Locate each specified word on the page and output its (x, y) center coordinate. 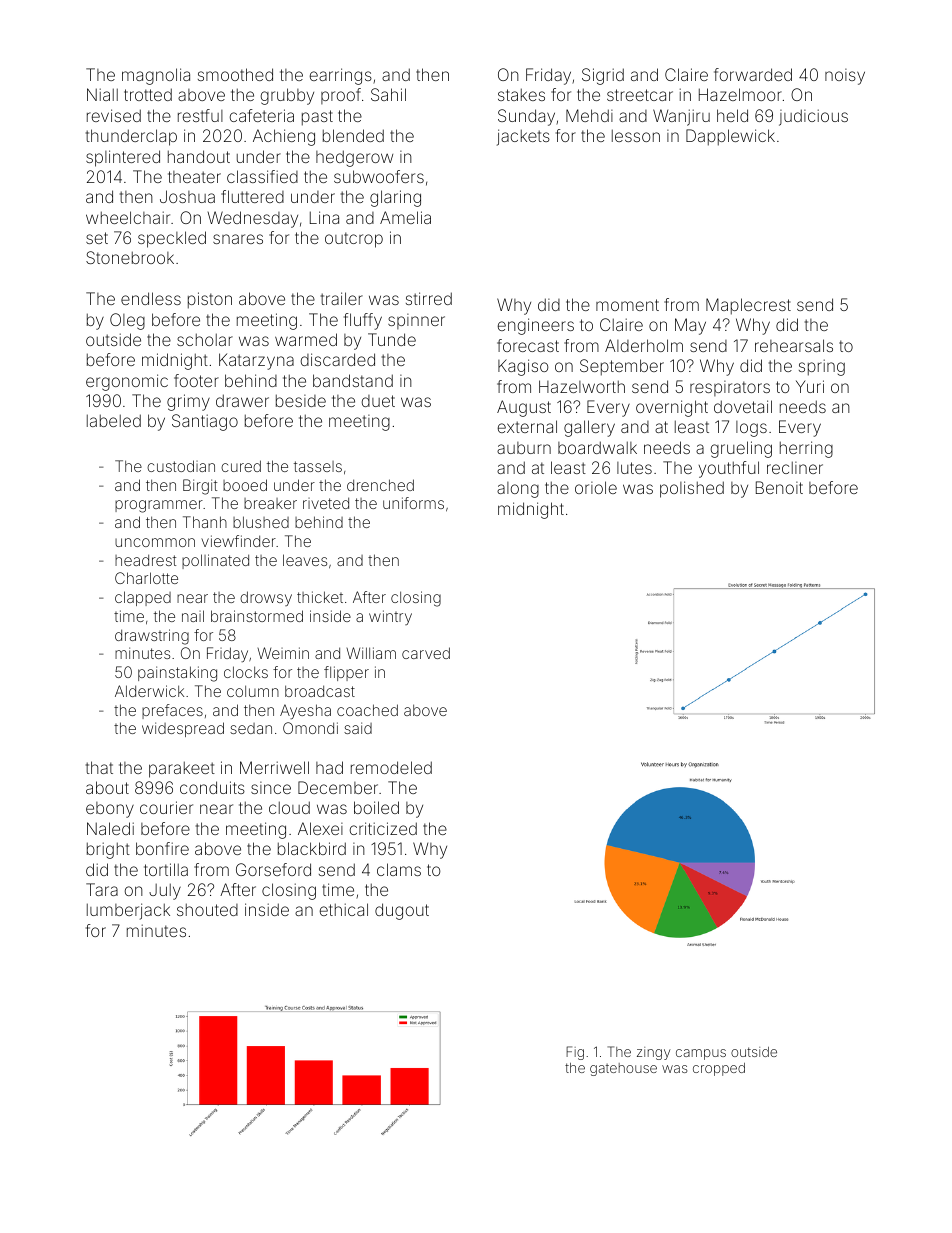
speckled (172, 239)
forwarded (753, 74)
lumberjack (128, 911)
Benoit (779, 487)
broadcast (320, 691)
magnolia (156, 76)
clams (399, 869)
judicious (813, 117)
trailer (342, 298)
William (371, 653)
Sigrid (603, 76)
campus (701, 1054)
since (271, 788)
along (518, 490)
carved (426, 653)
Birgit (200, 487)
